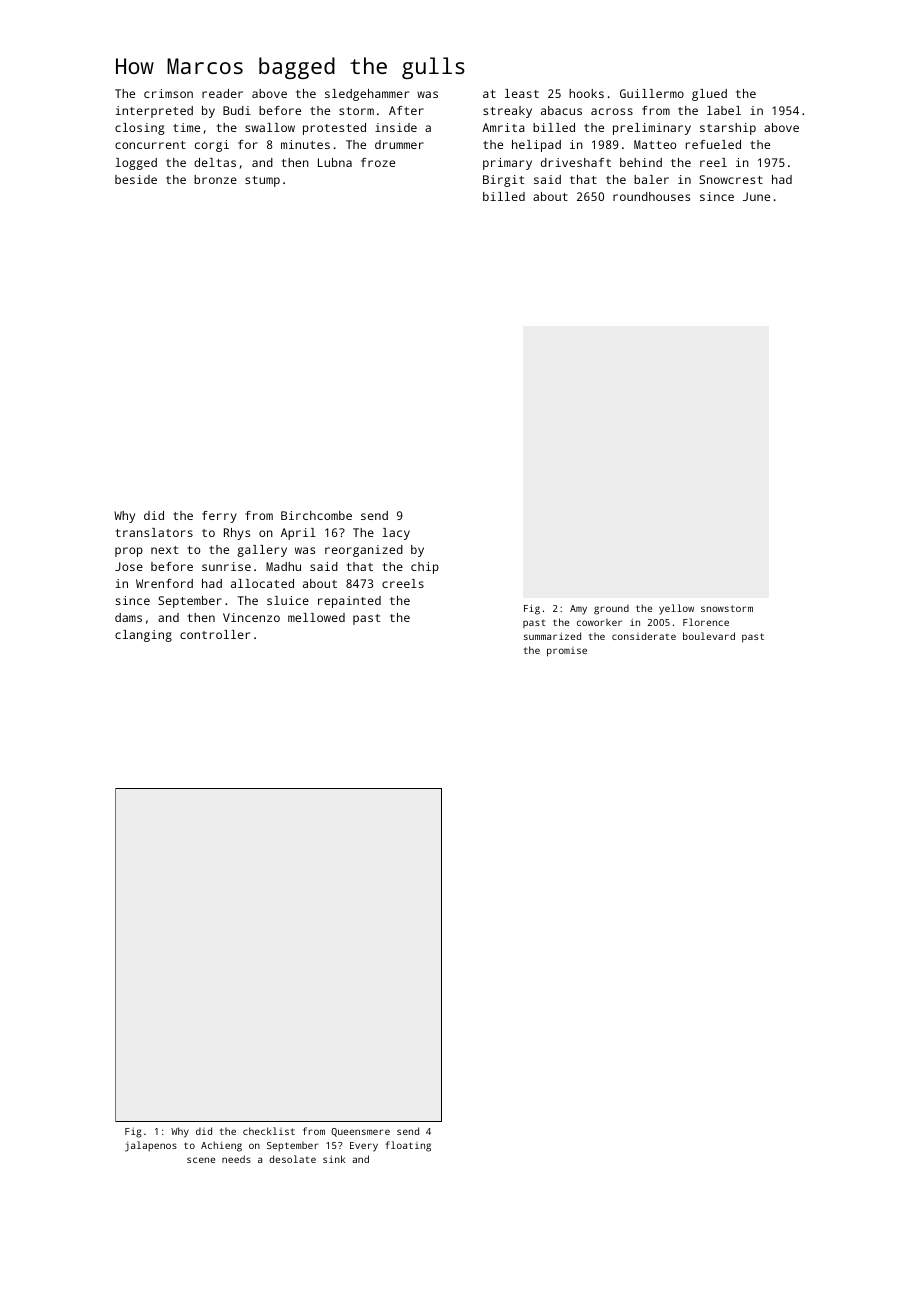  I want to click on controller, so click(215, 634).
